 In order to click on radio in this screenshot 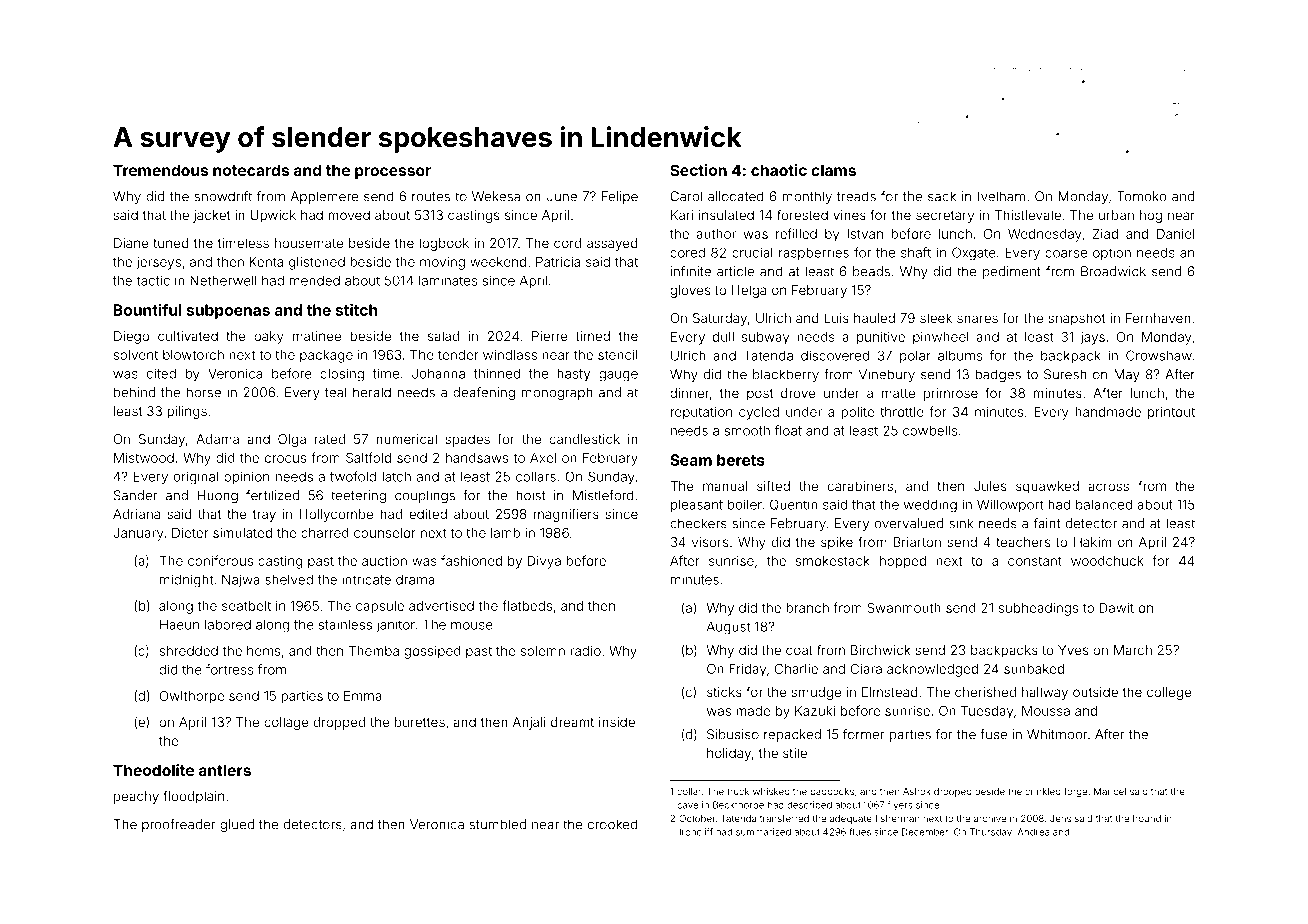, I will do `click(585, 651)`.
